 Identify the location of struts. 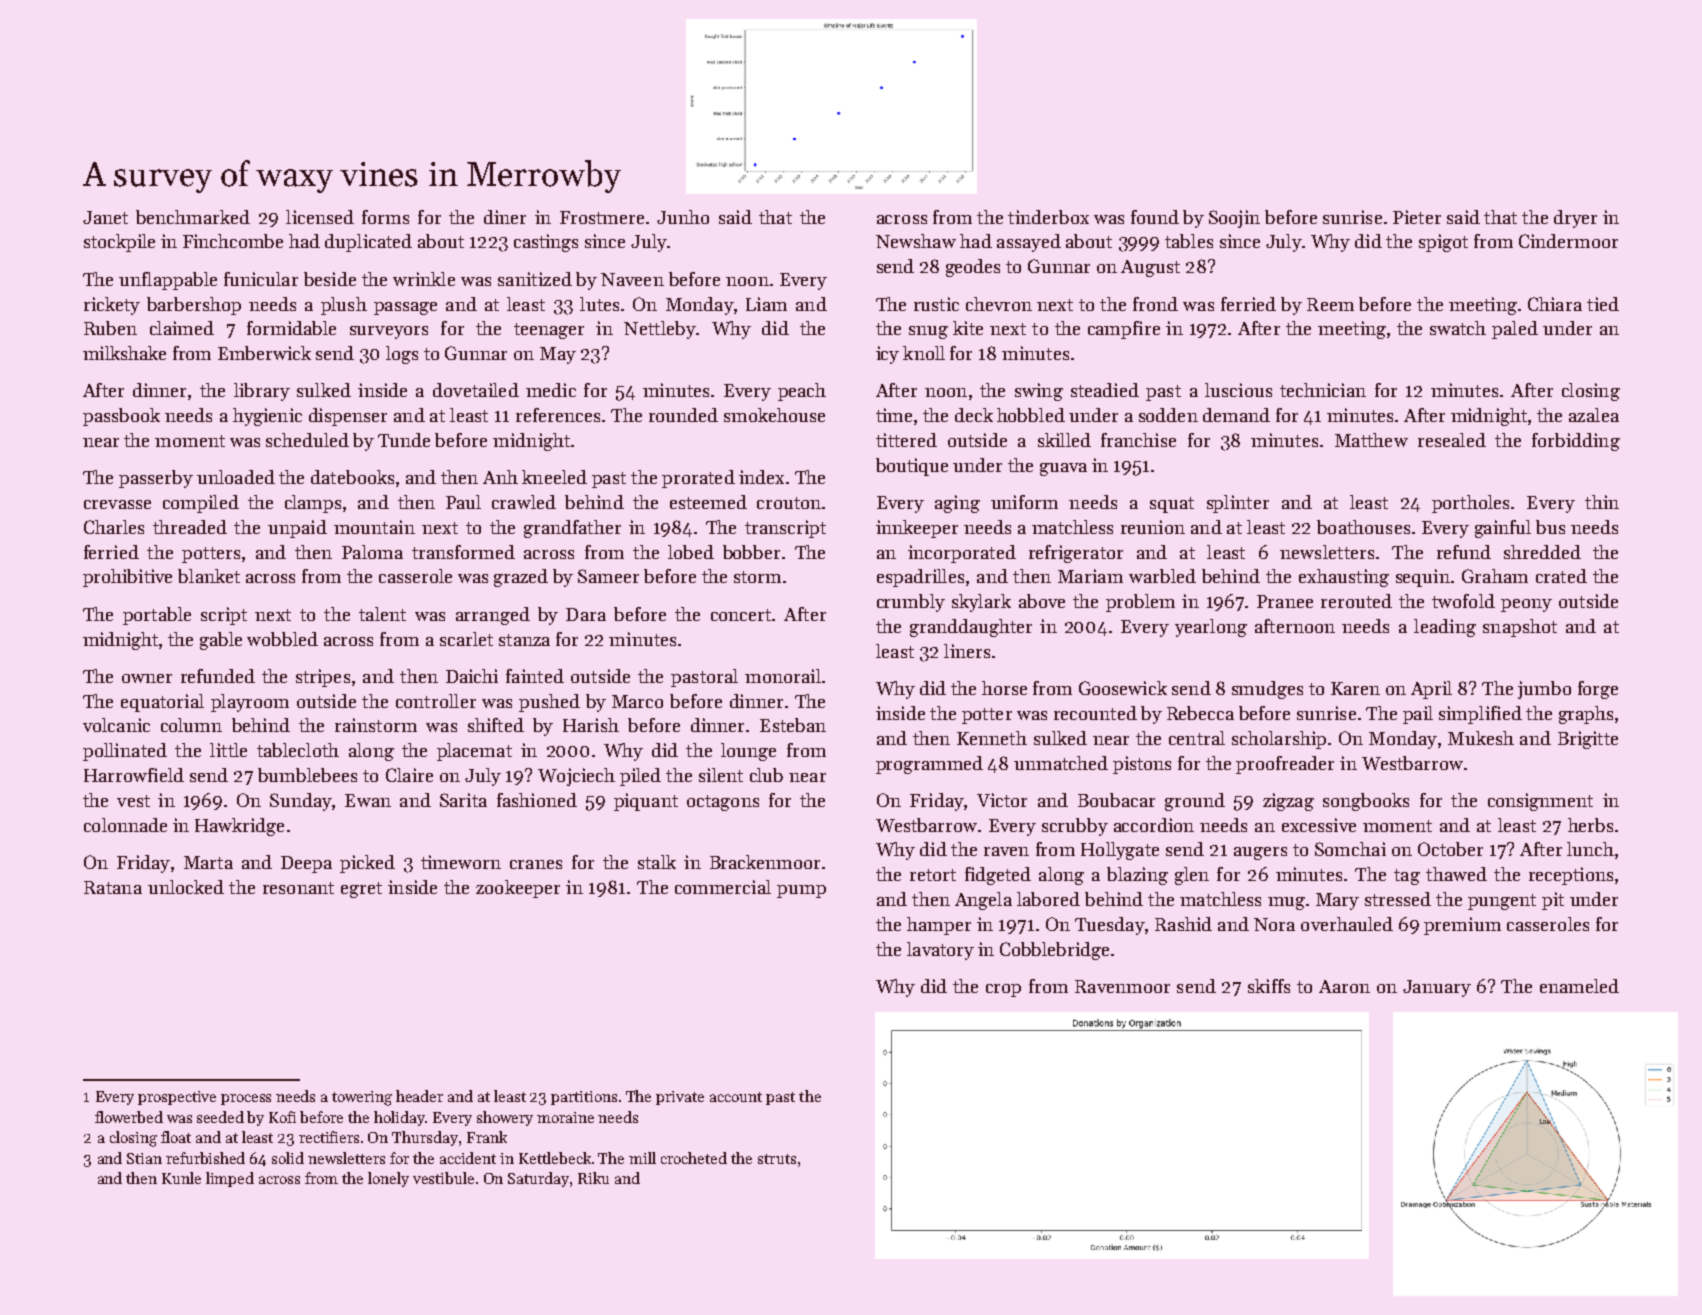
(777, 1159).
